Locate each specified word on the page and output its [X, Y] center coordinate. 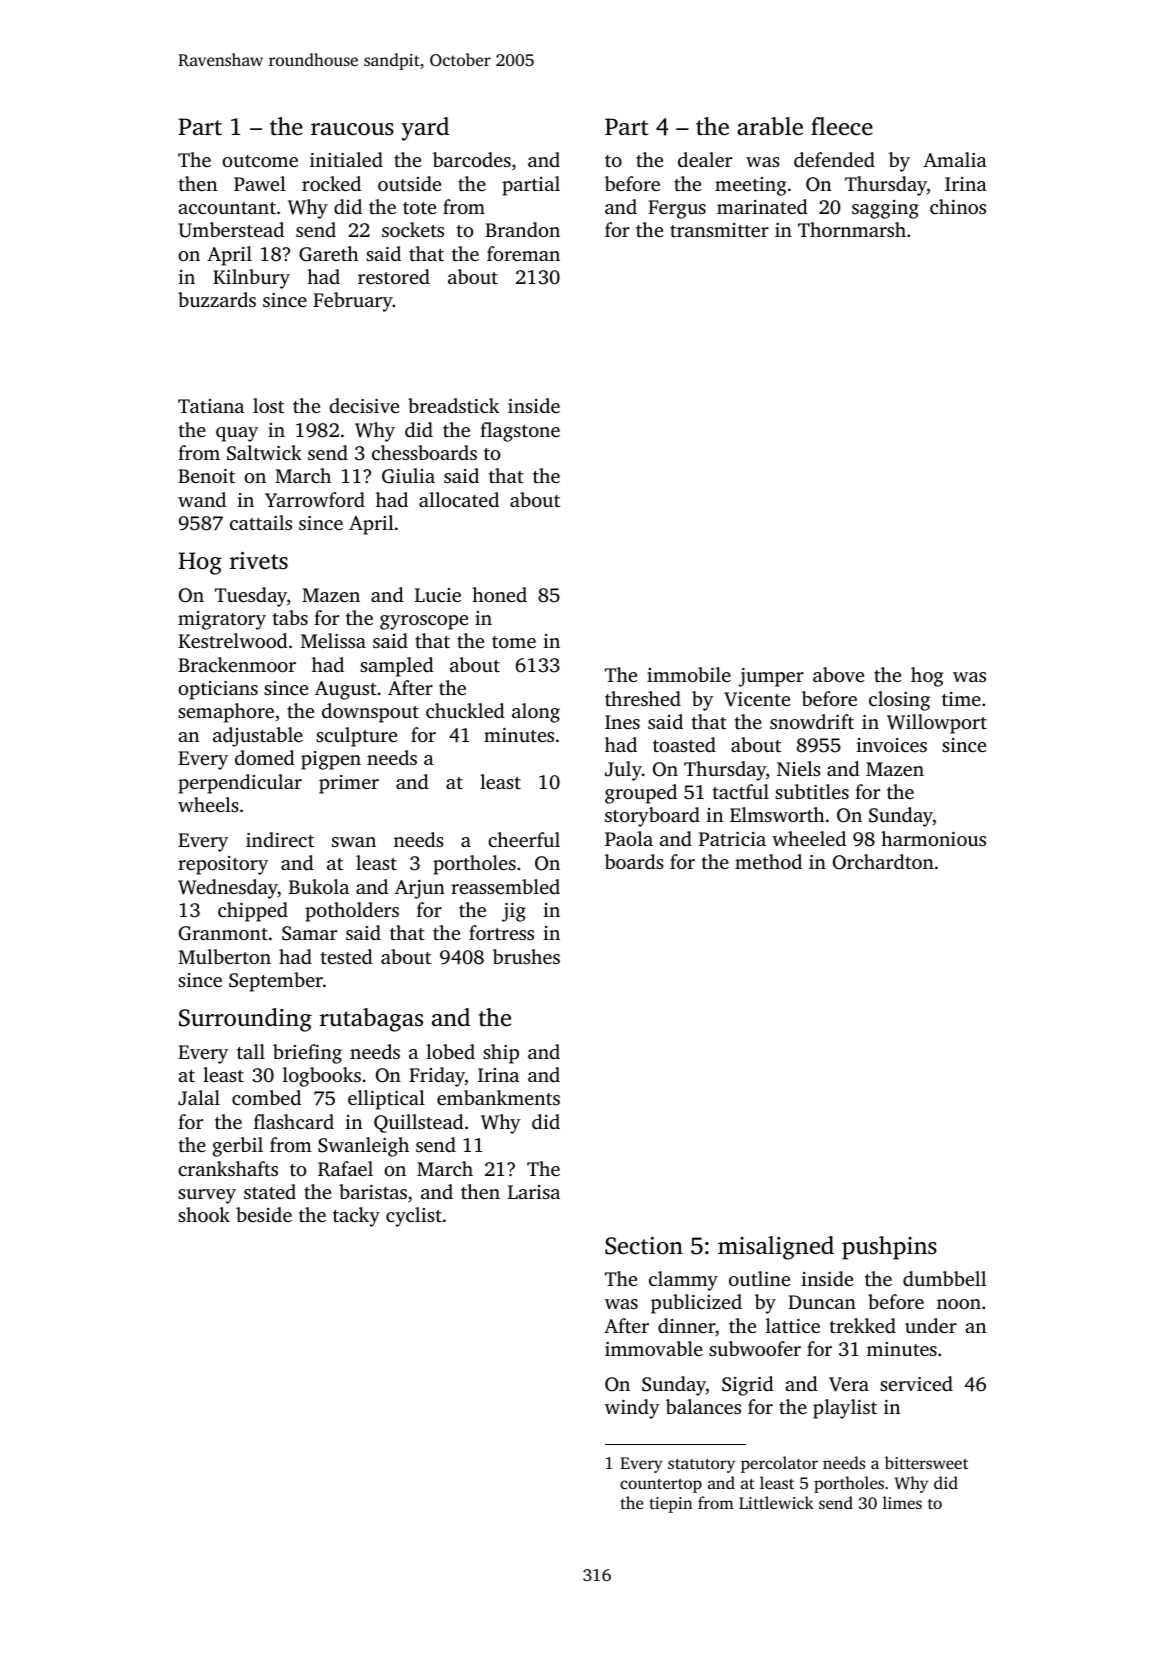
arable [770, 126]
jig [514, 912]
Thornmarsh [852, 229]
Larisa [534, 1192]
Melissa [333, 640]
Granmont [223, 933]
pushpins [889, 1248]
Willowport [937, 724]
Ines [622, 722]
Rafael [345, 1169]
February [353, 302]
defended [834, 159]
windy [632, 1409]
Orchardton [883, 862]
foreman [523, 253]
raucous [352, 129]
